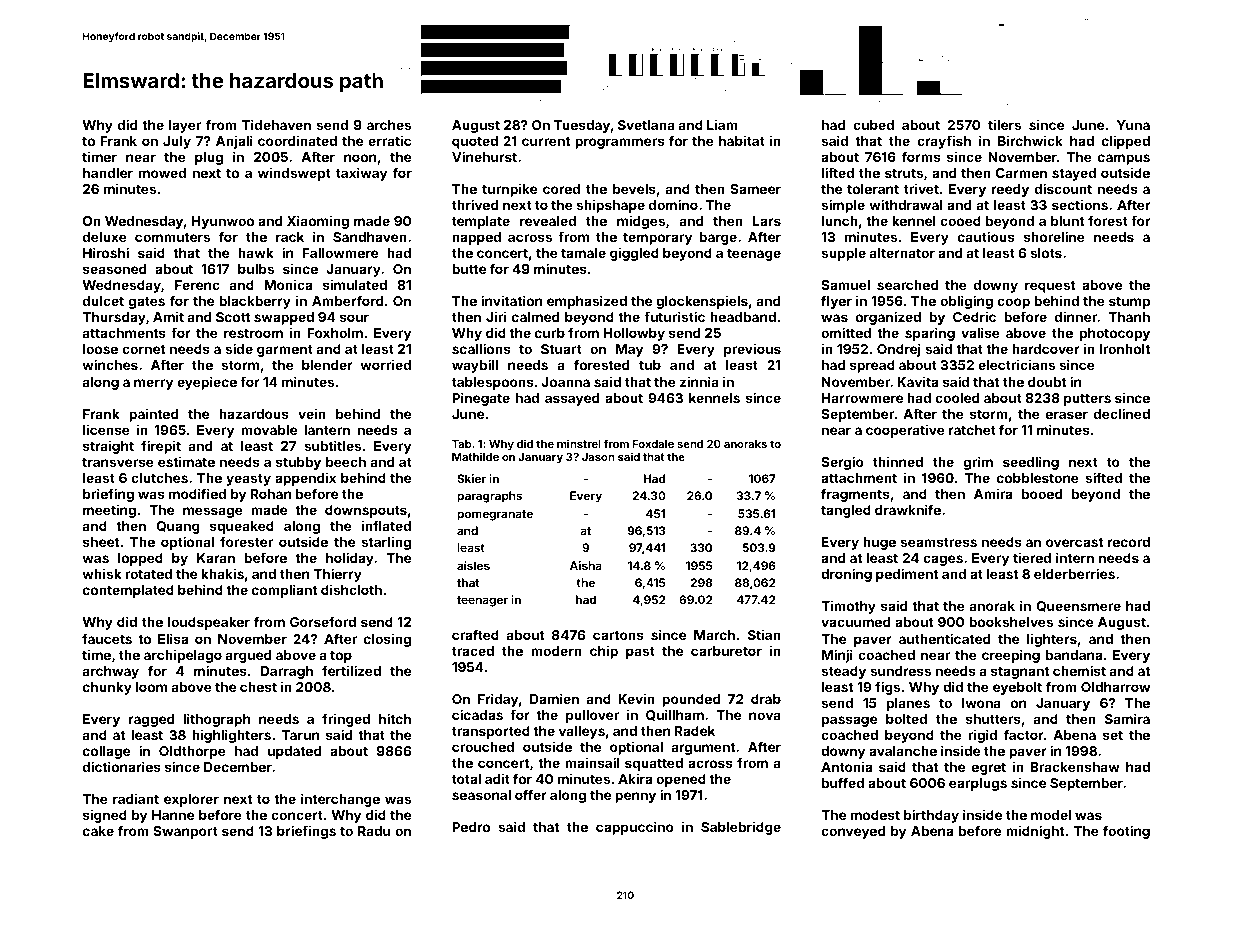 The image size is (1233, 952). Describe the element at coordinates (287, 672) in the screenshot. I see `Darragh` at that location.
